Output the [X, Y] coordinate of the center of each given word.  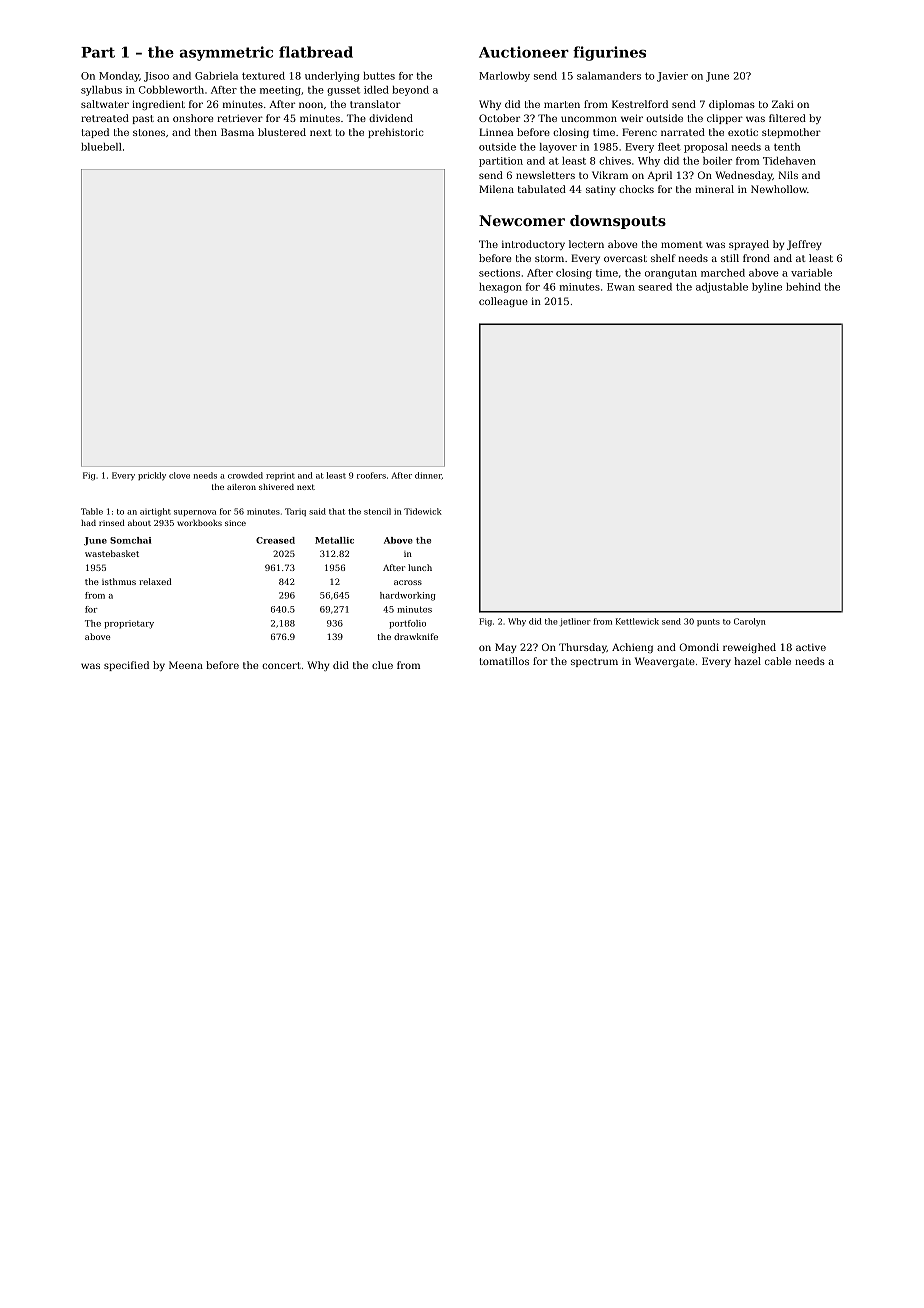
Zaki [783, 104]
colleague [503, 302]
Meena [186, 665]
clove [179, 475]
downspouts [618, 222]
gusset [343, 91]
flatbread [316, 52]
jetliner [575, 622]
